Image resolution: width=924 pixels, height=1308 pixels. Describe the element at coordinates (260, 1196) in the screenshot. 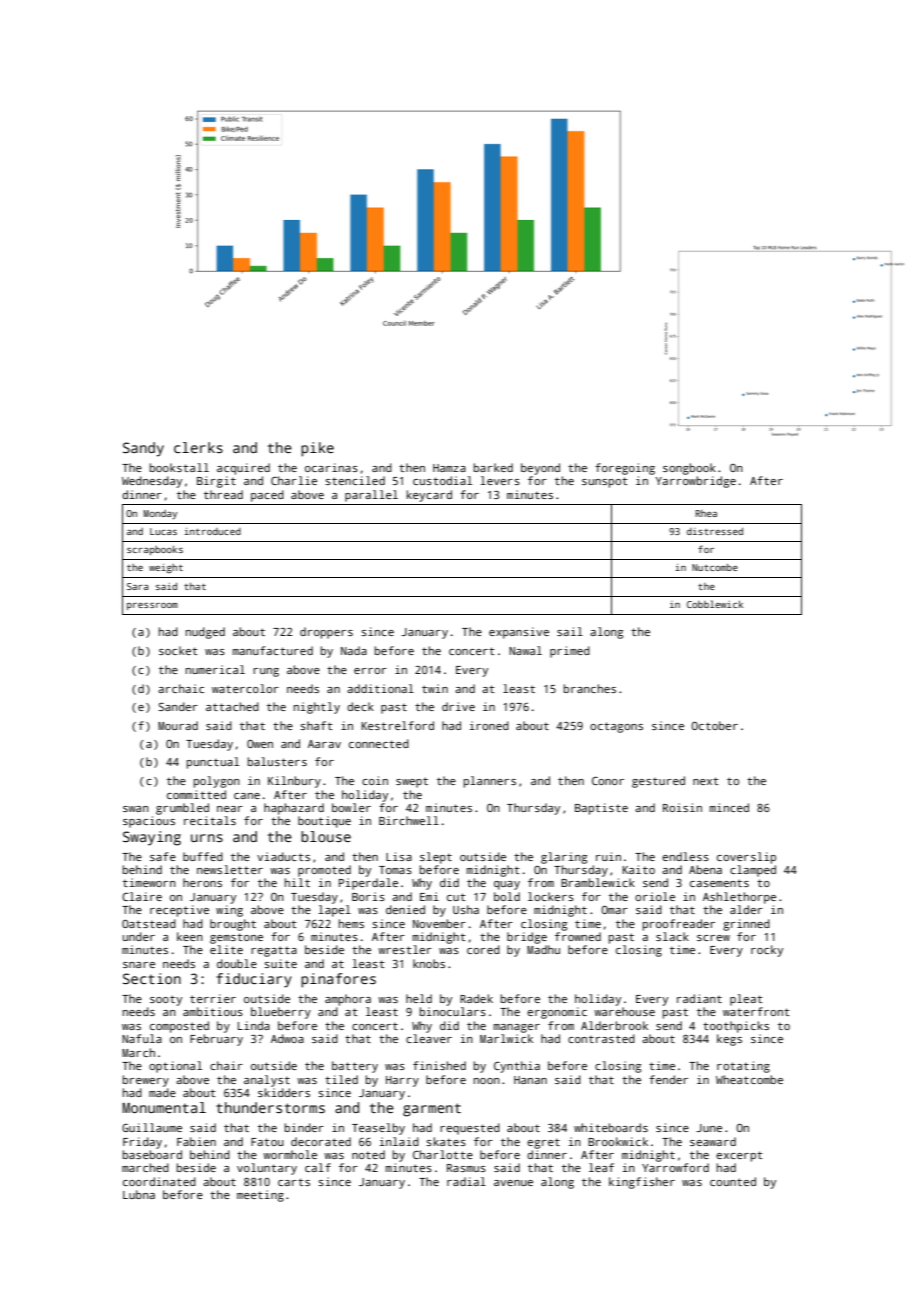

I see `meeting` at that location.
